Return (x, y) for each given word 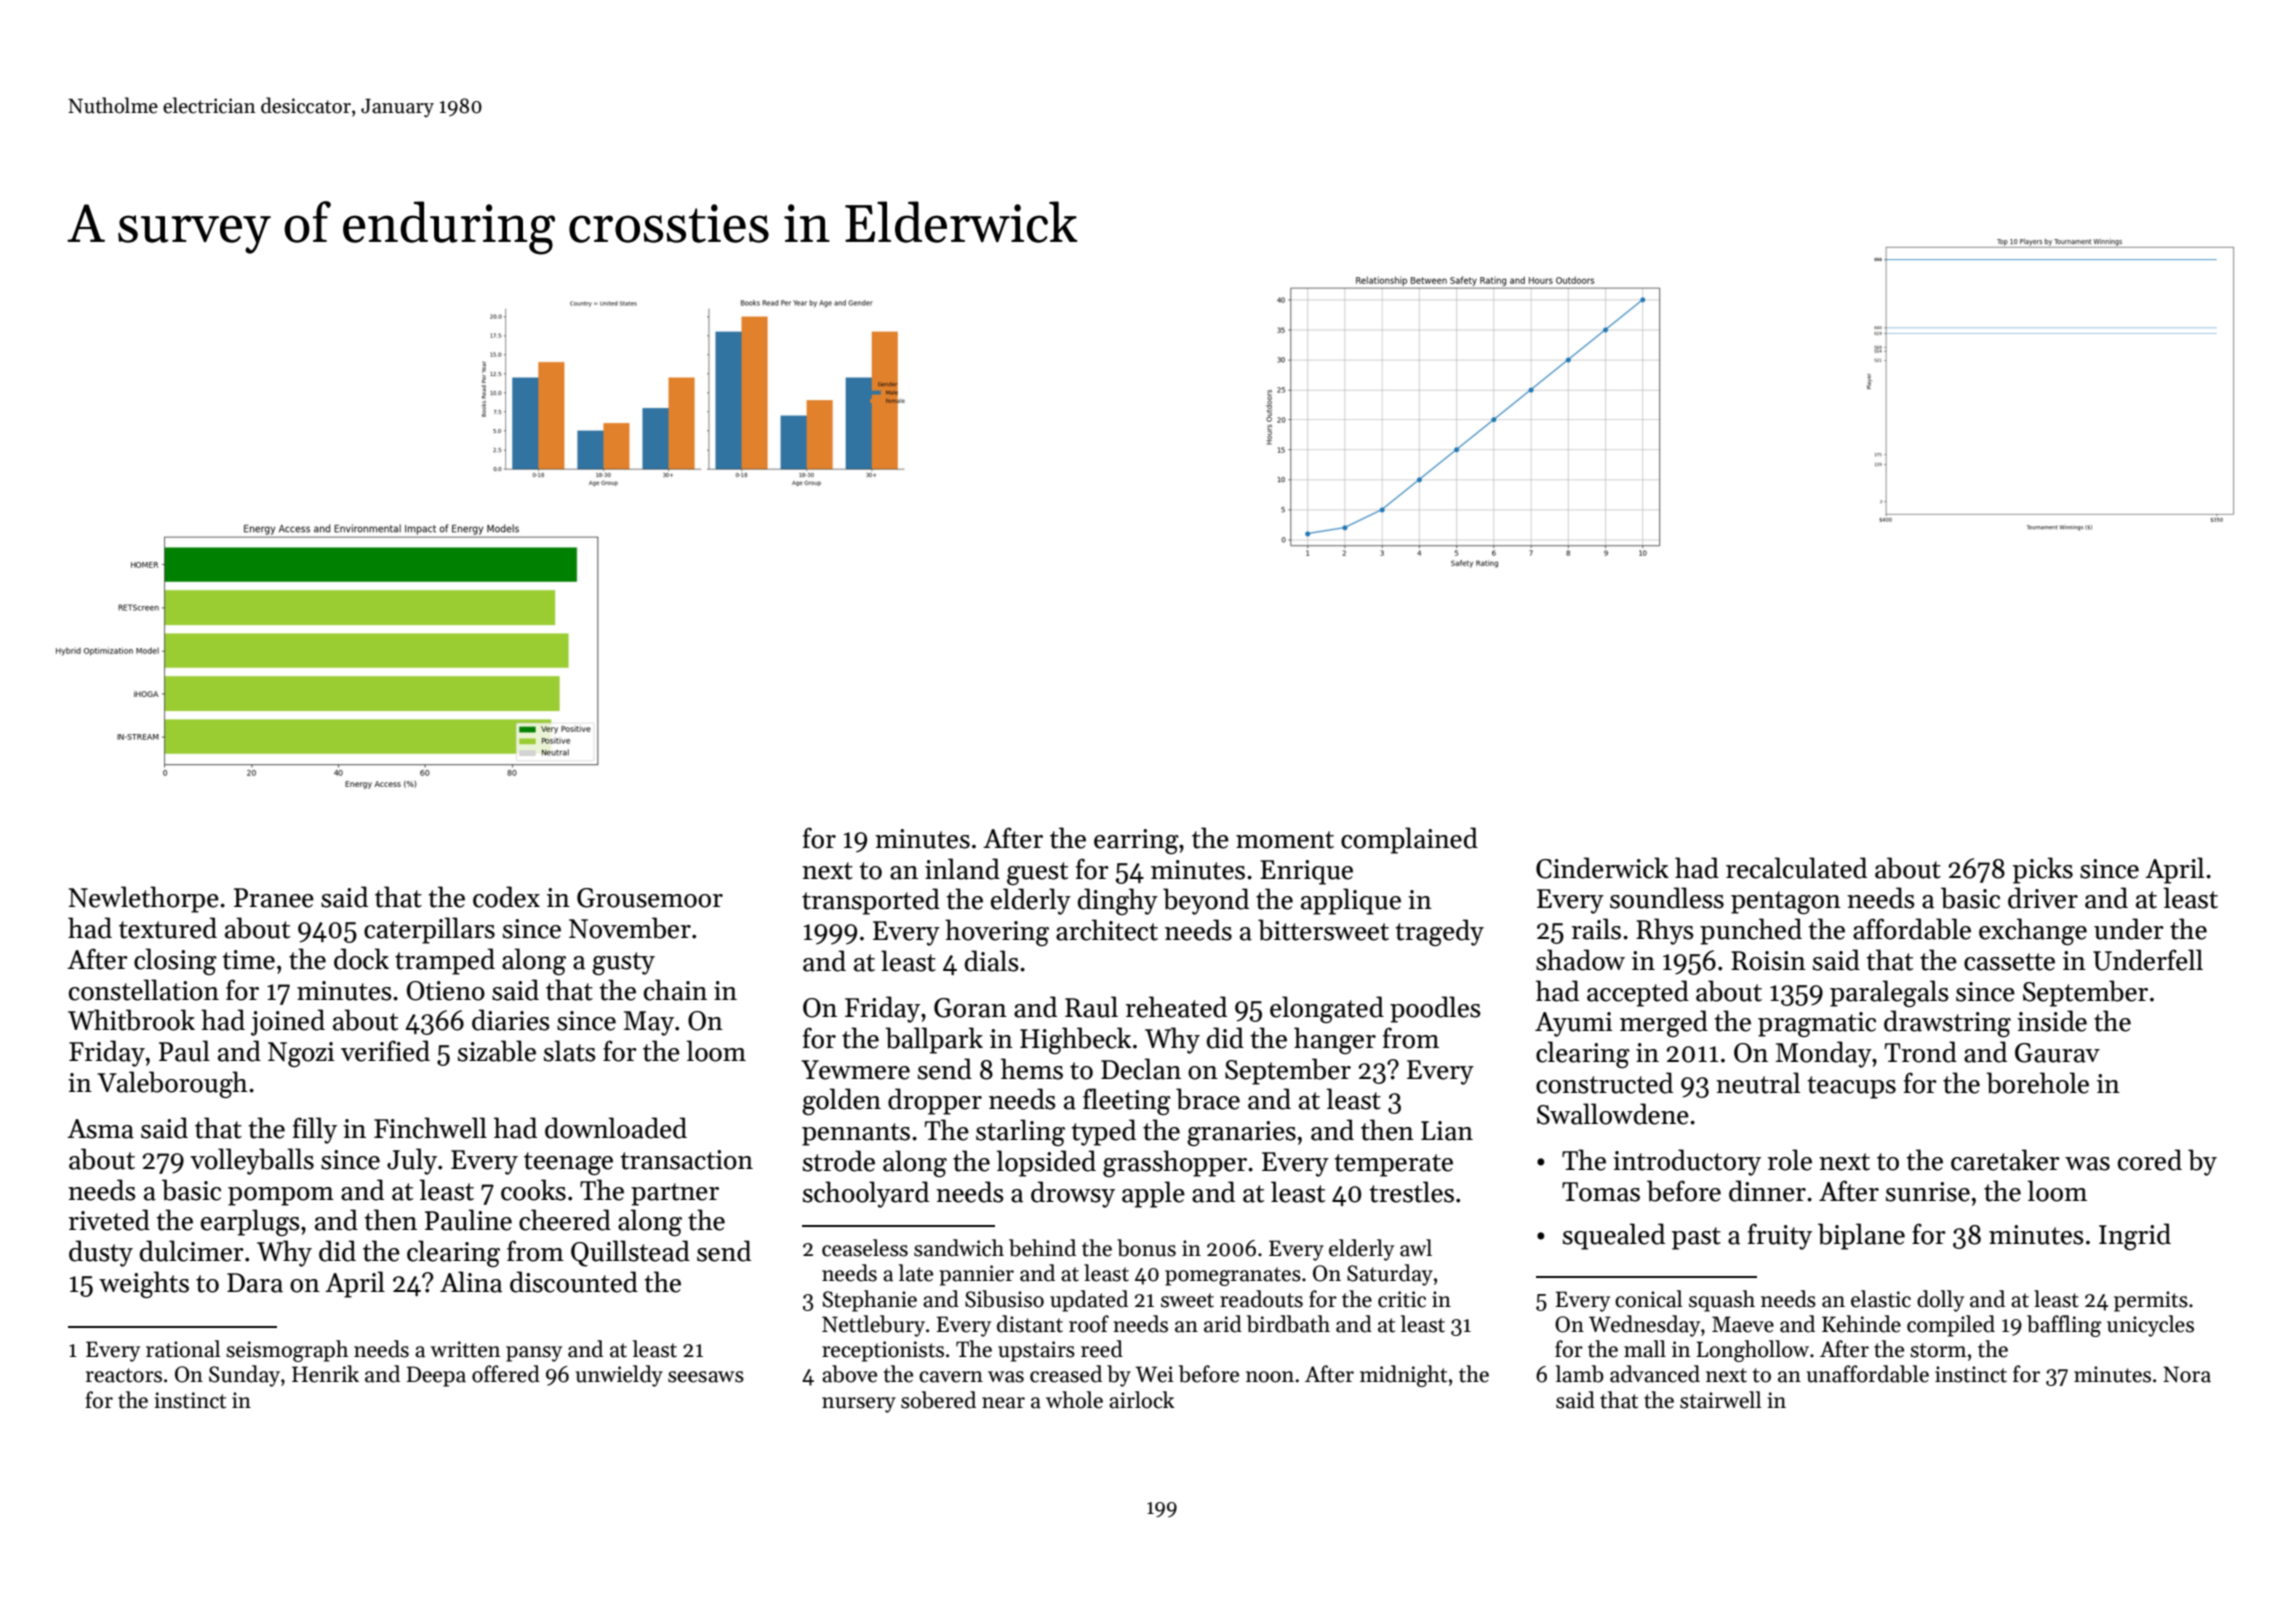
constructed (1604, 1083)
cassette (2009, 962)
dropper (935, 1101)
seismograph (287, 1351)
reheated (1176, 1007)
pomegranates (1233, 1276)
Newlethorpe (144, 899)
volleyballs (252, 1161)
